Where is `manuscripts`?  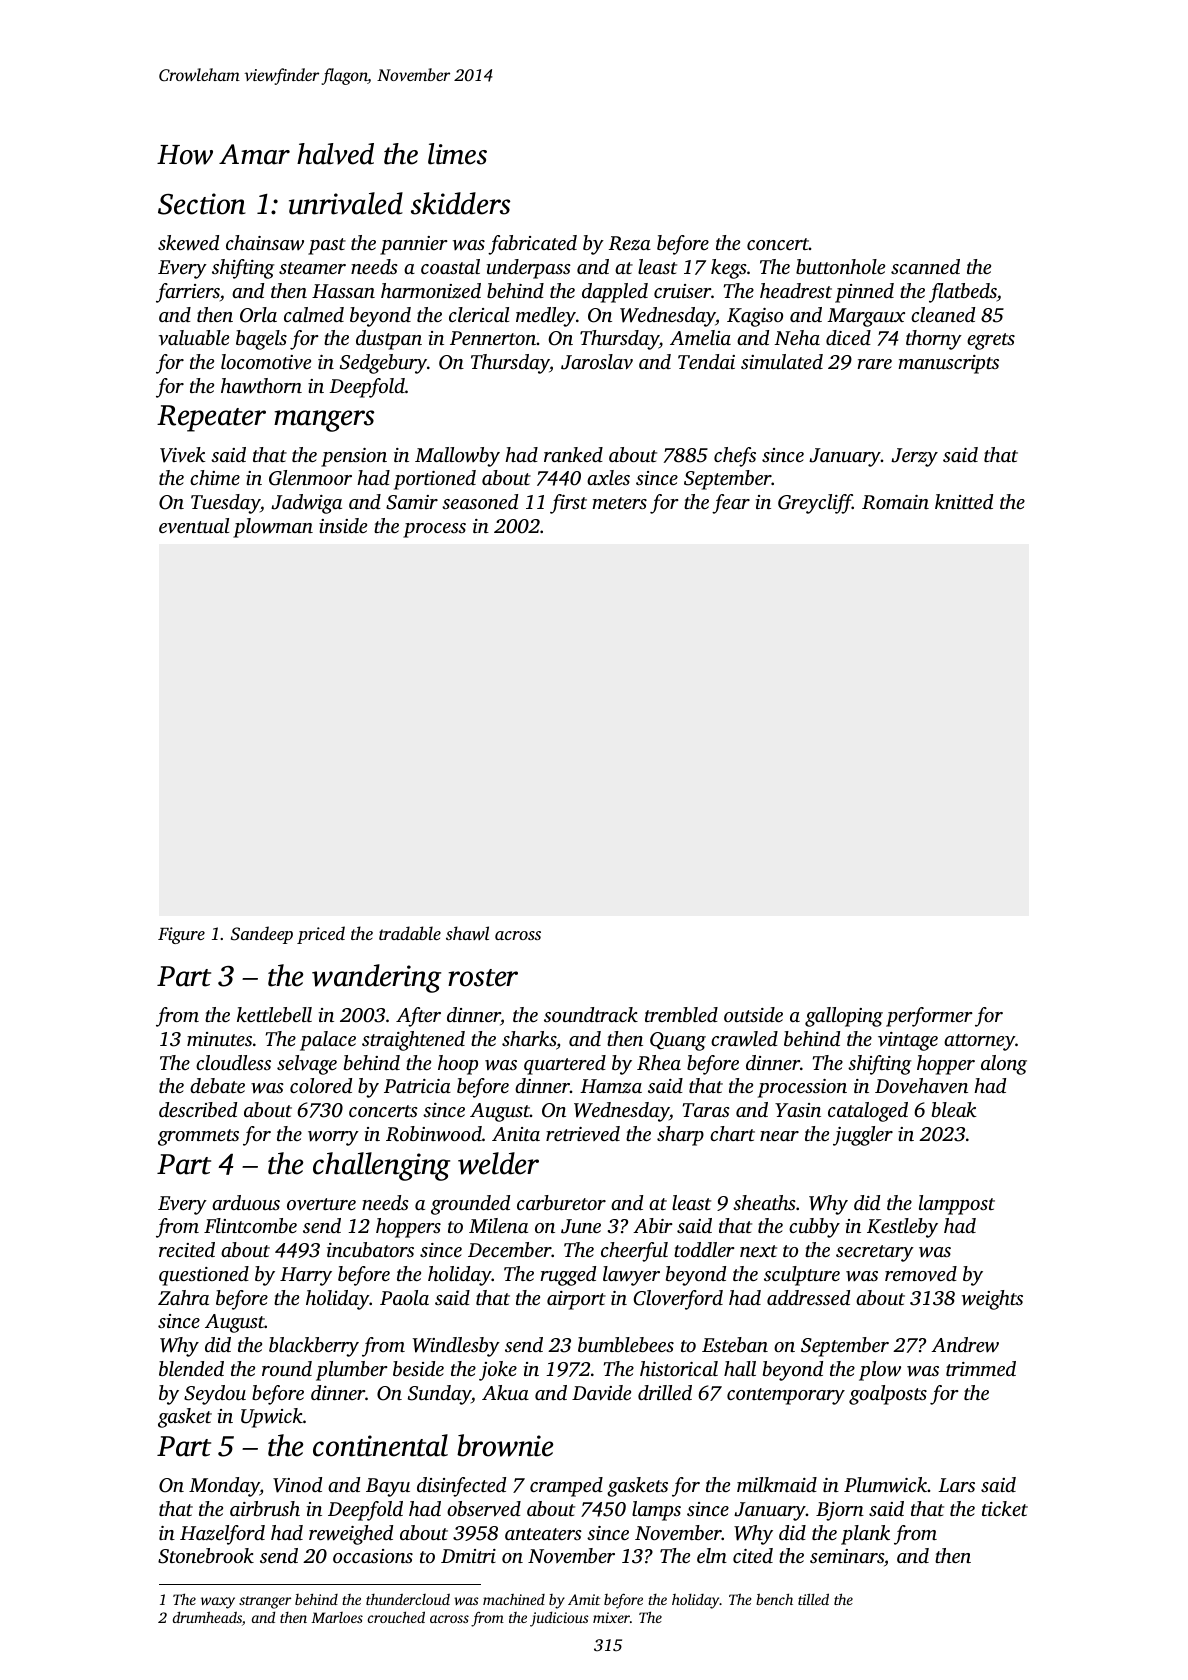
manuscripts is located at coordinates (948, 364).
